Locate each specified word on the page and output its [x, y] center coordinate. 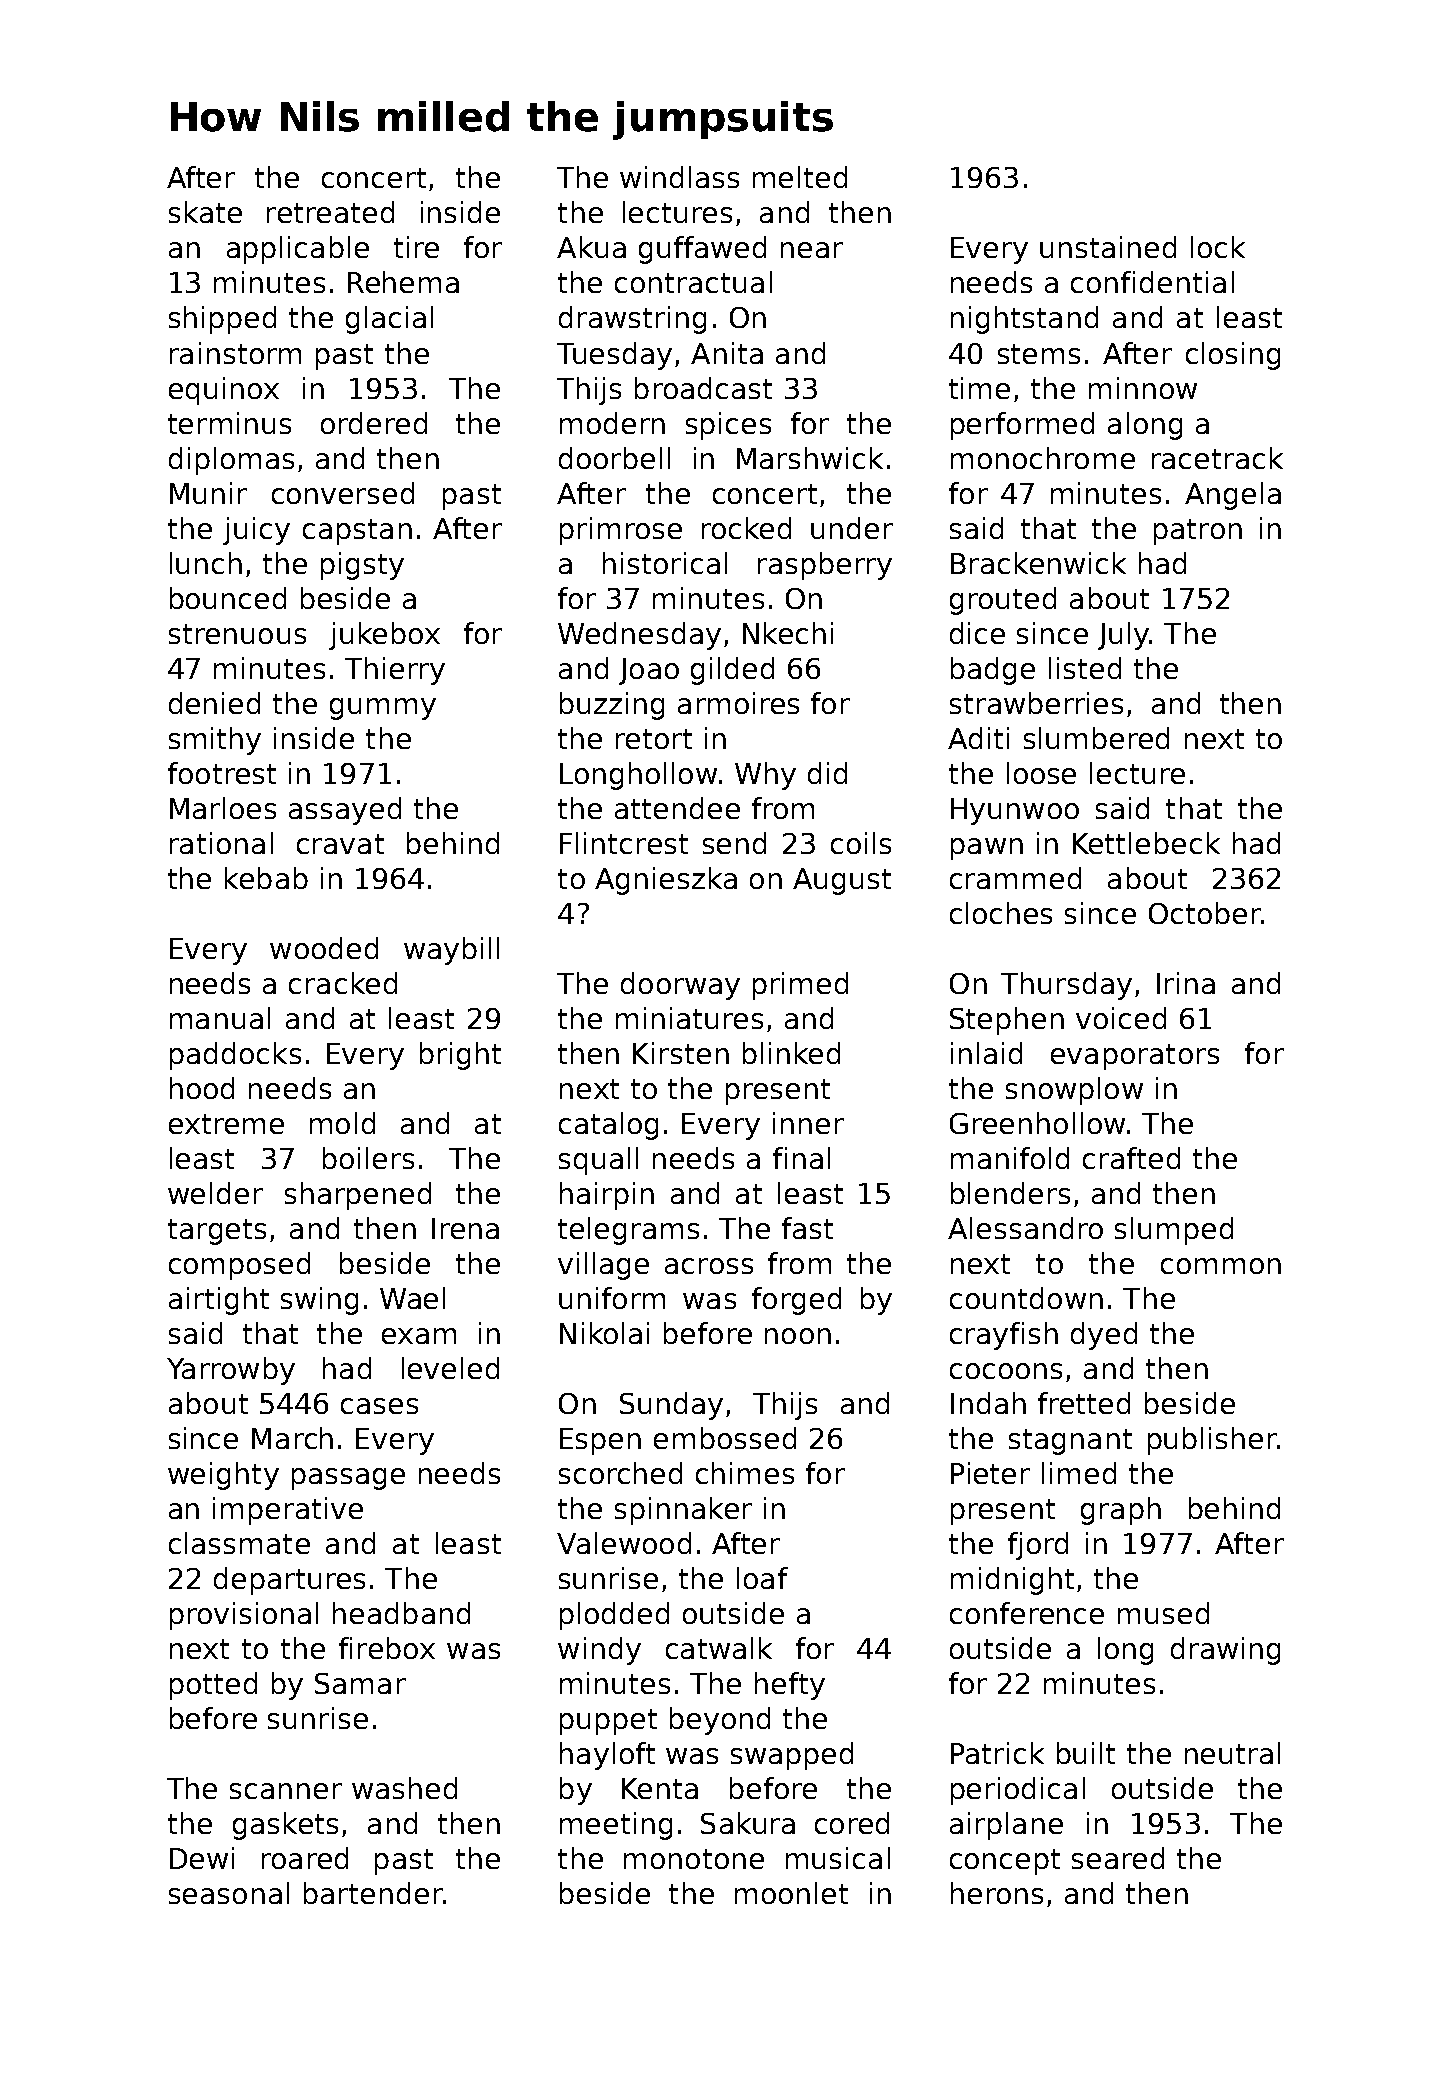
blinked [791, 1053]
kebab [266, 878]
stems [1039, 354]
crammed [1015, 878]
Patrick [997, 1753]
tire [416, 247]
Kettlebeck [1146, 843]
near [812, 250]
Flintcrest [624, 843]
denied [214, 703]
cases [379, 1406]
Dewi [202, 1858]
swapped [792, 1756]
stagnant [1070, 1442]
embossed [725, 1438]
